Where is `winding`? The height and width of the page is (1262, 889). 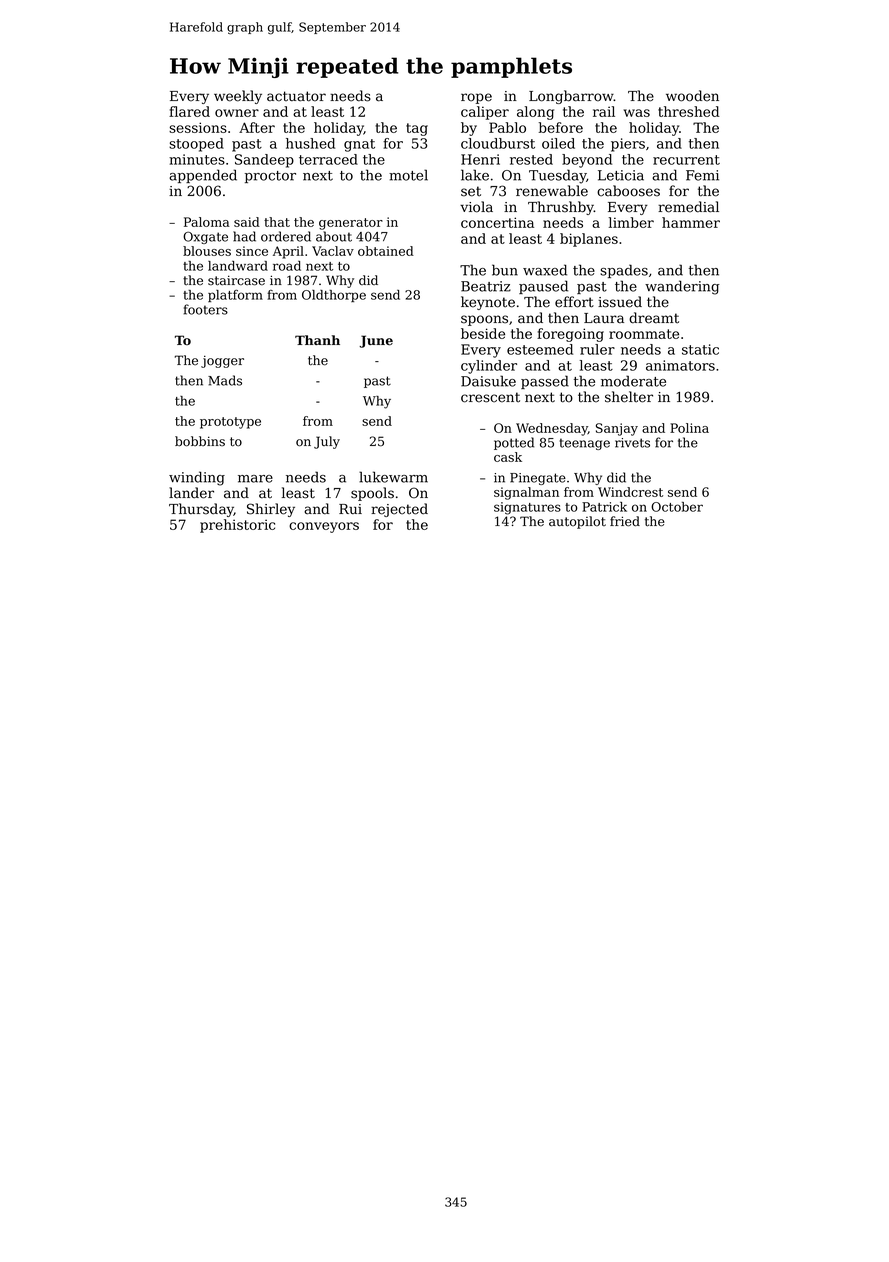 winding is located at coordinates (197, 478).
